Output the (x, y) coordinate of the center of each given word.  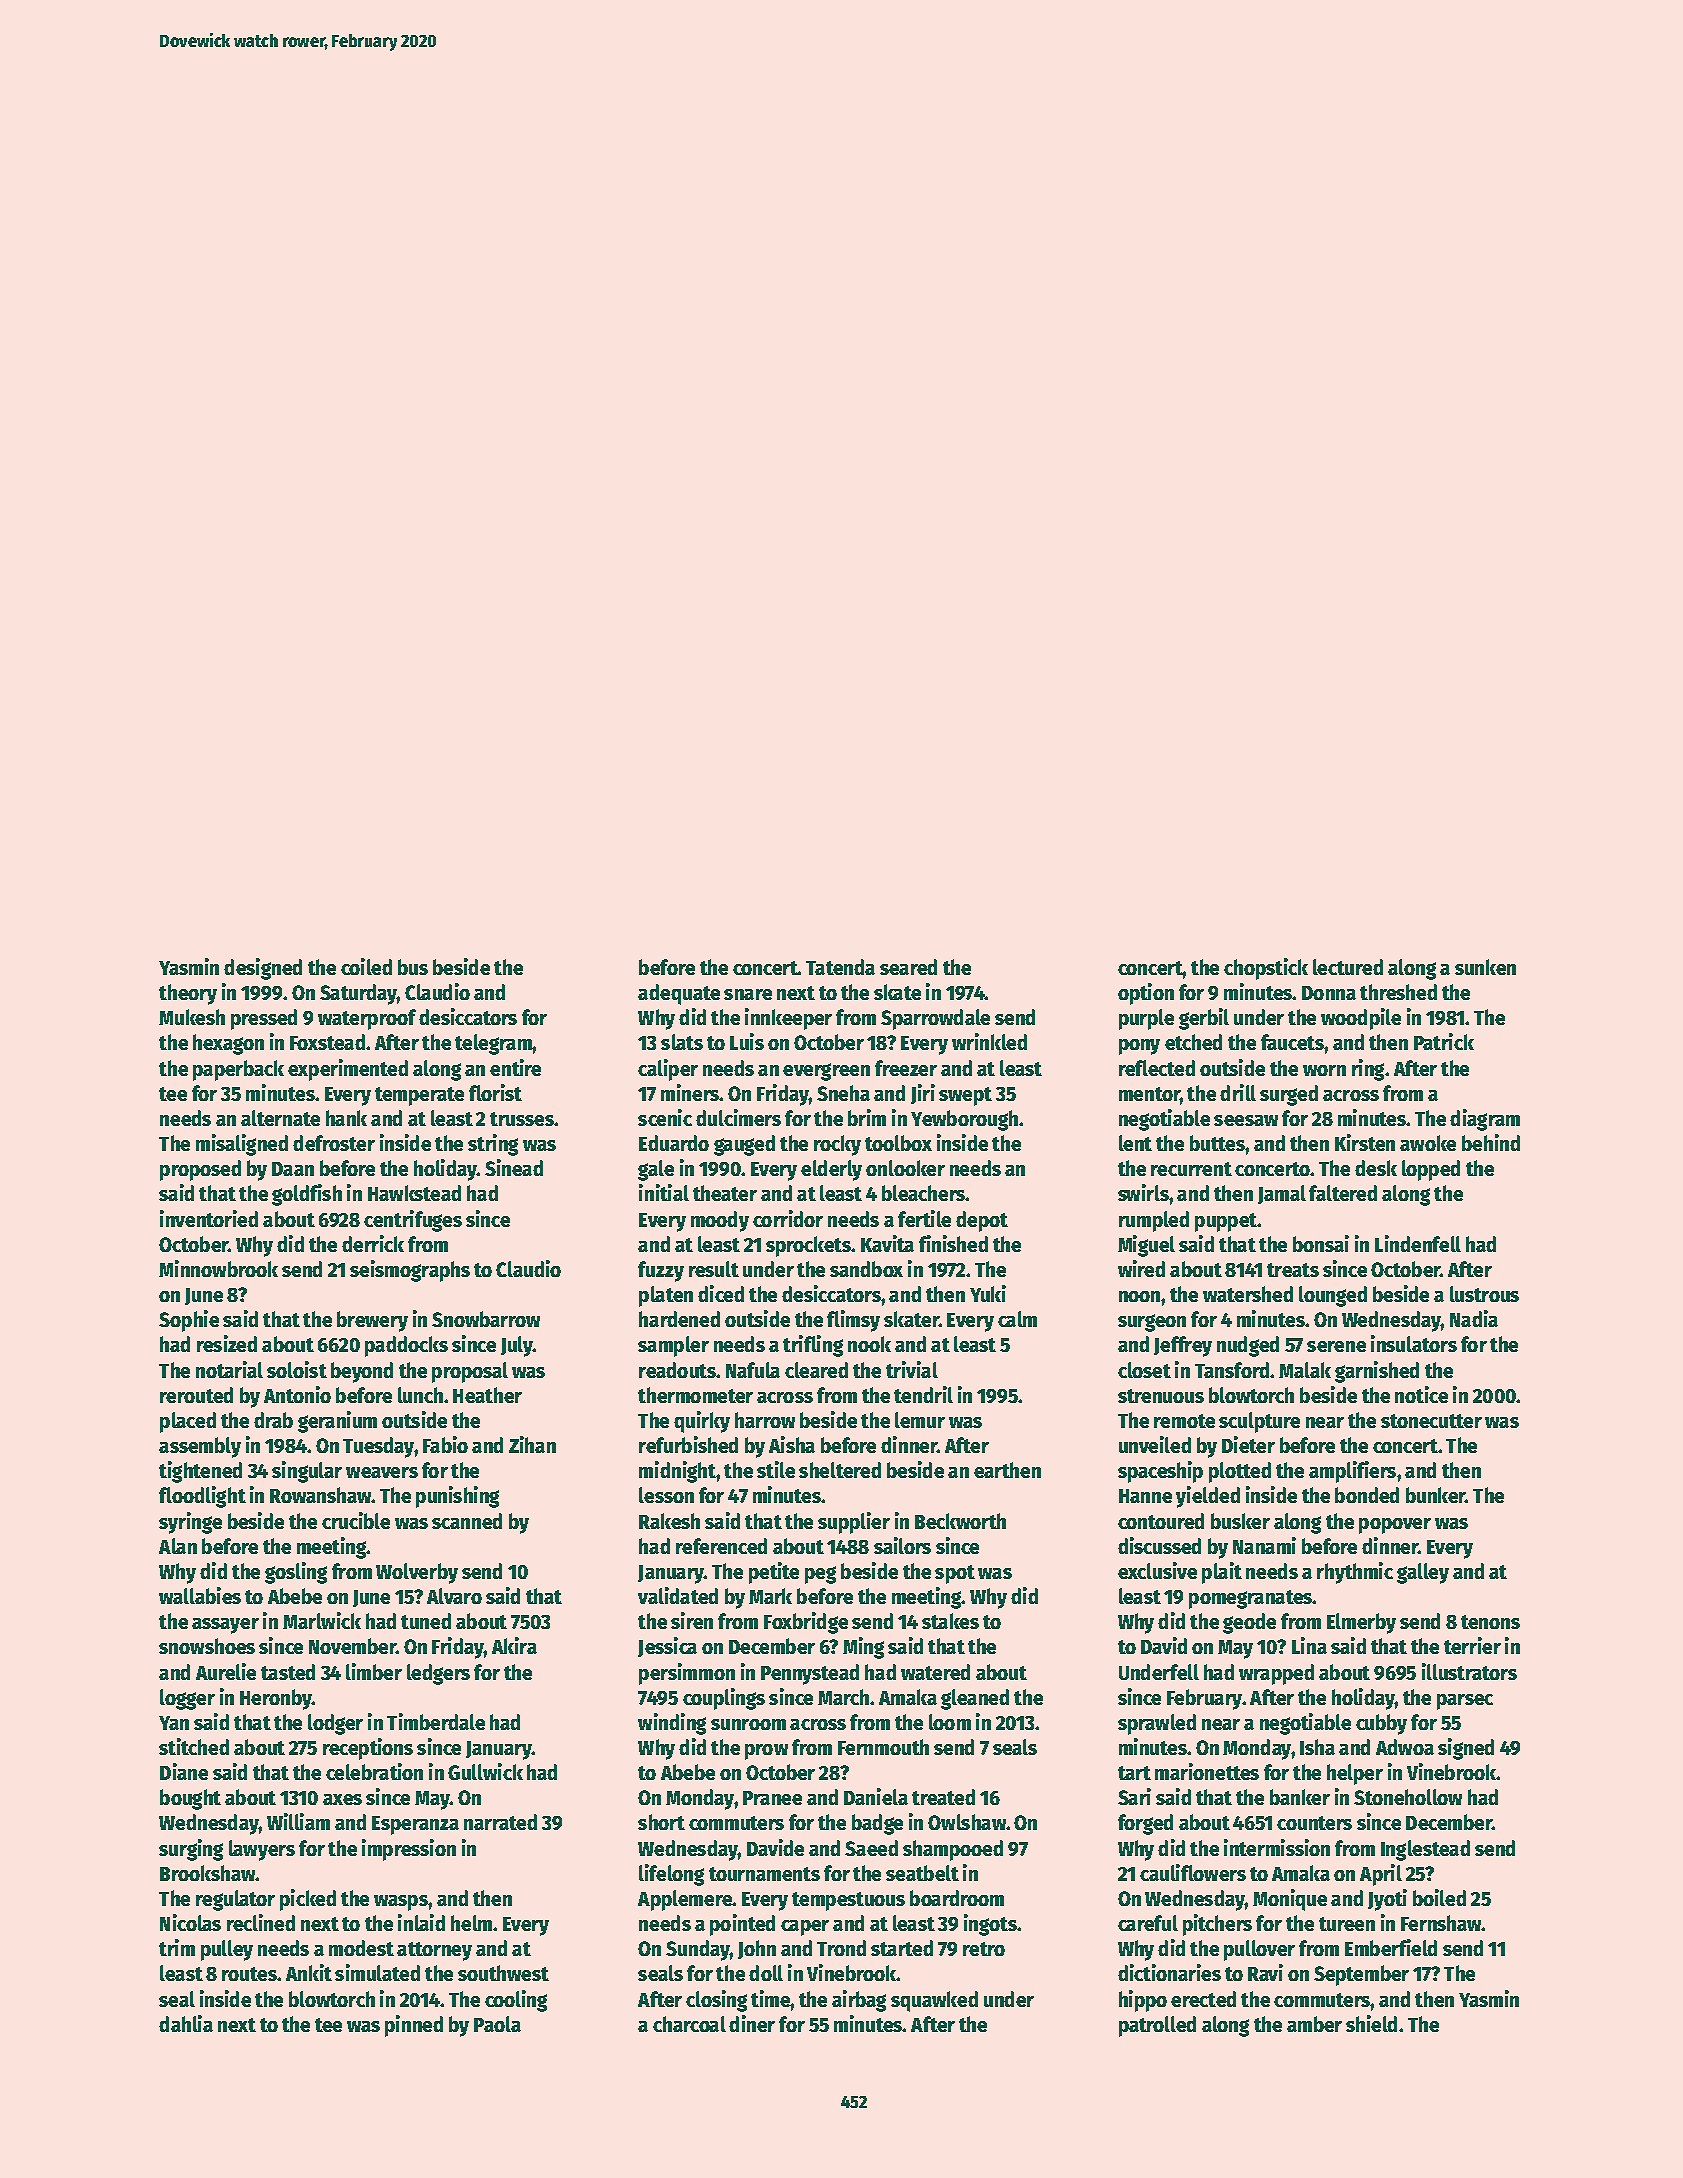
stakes (950, 1621)
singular (307, 1472)
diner (752, 2023)
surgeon (1152, 1323)
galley (1423, 1573)
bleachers (924, 1193)
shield (1371, 2023)
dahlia (186, 2023)
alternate (280, 1118)
